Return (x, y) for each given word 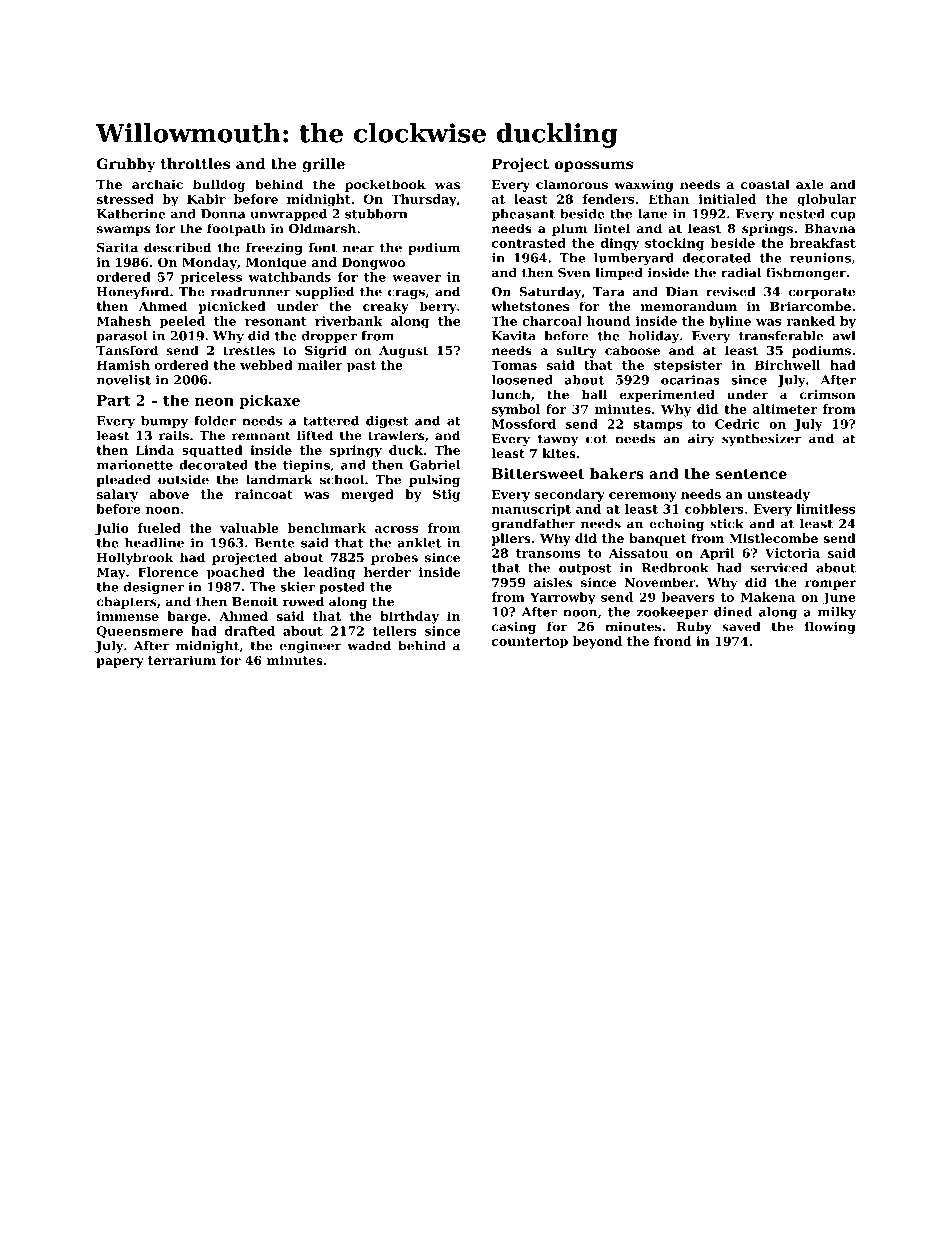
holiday (654, 337)
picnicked (232, 307)
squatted (212, 451)
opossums (594, 166)
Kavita (513, 336)
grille (323, 165)
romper (830, 585)
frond (673, 641)
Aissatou (638, 553)
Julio (112, 529)
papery (120, 663)
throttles (195, 164)
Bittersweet (538, 473)
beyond (597, 642)
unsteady (778, 495)
